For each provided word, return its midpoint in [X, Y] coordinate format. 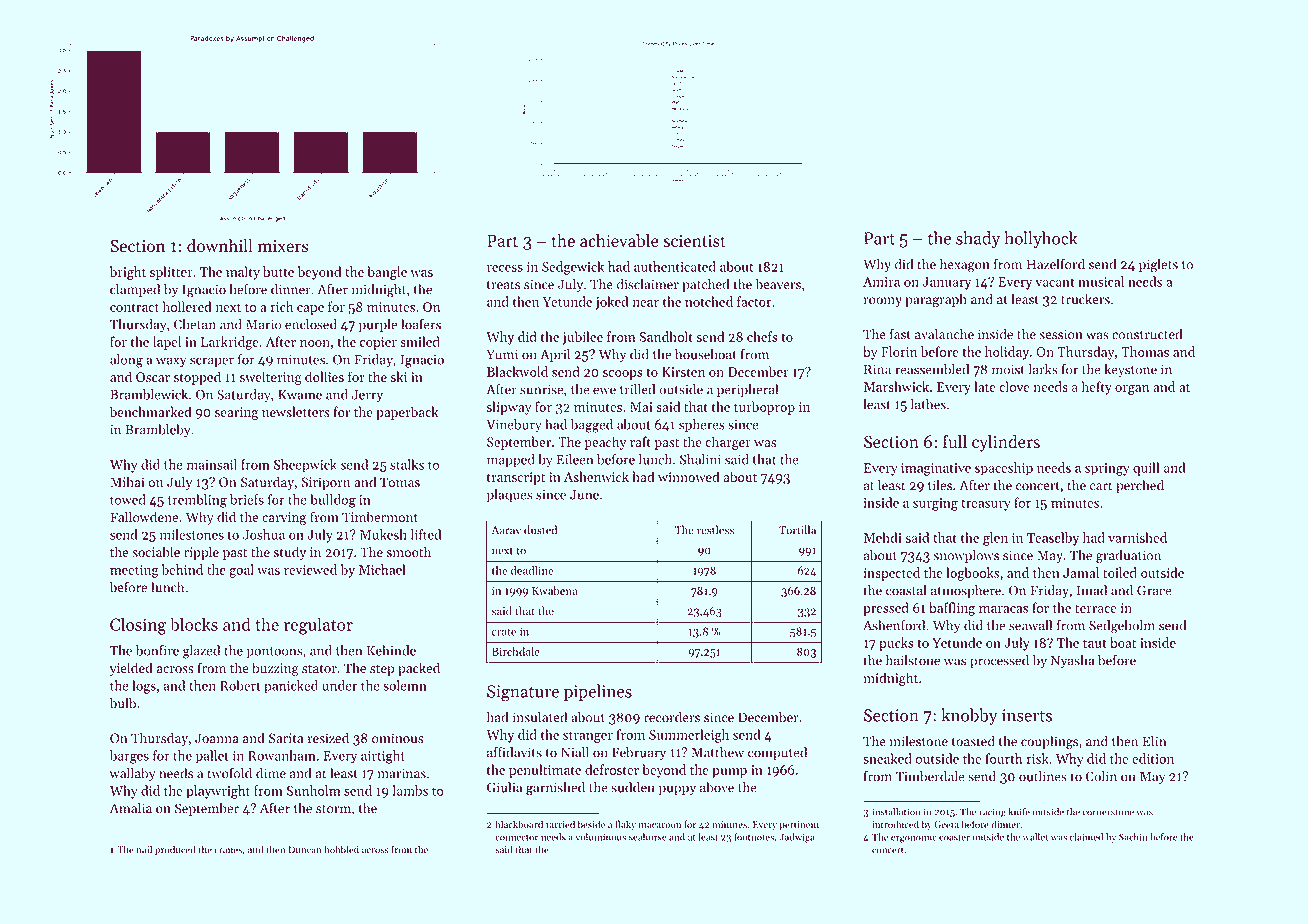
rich [281, 306]
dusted [540, 530]
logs [144, 687]
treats [503, 285]
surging [935, 504]
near [645, 303]
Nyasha [1072, 661]
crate [504, 632]
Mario [264, 324]
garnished [555, 789]
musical [1101, 281]
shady [978, 239]
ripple [201, 553]
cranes [228, 851]
